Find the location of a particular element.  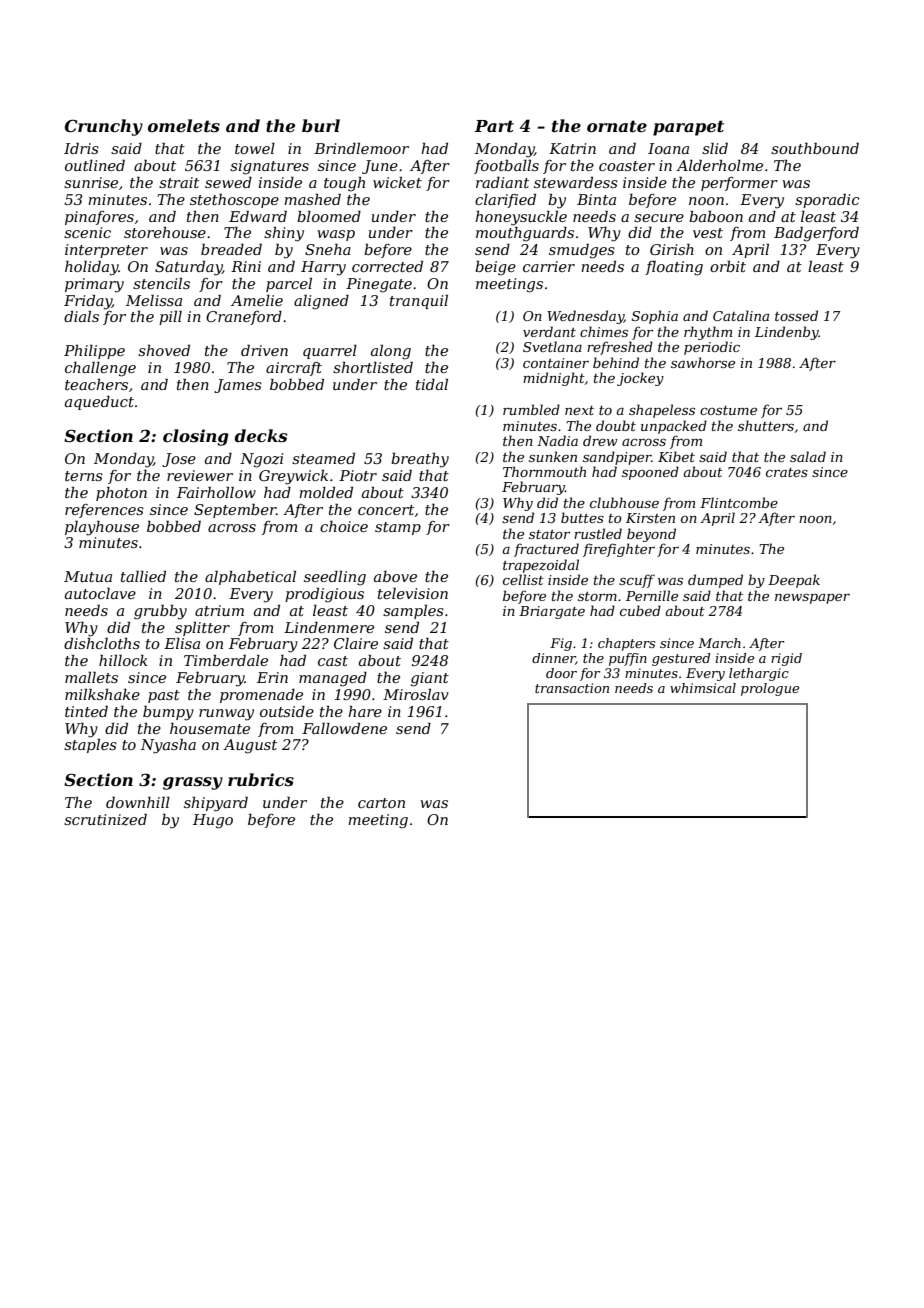

playhouse is located at coordinates (102, 528).
